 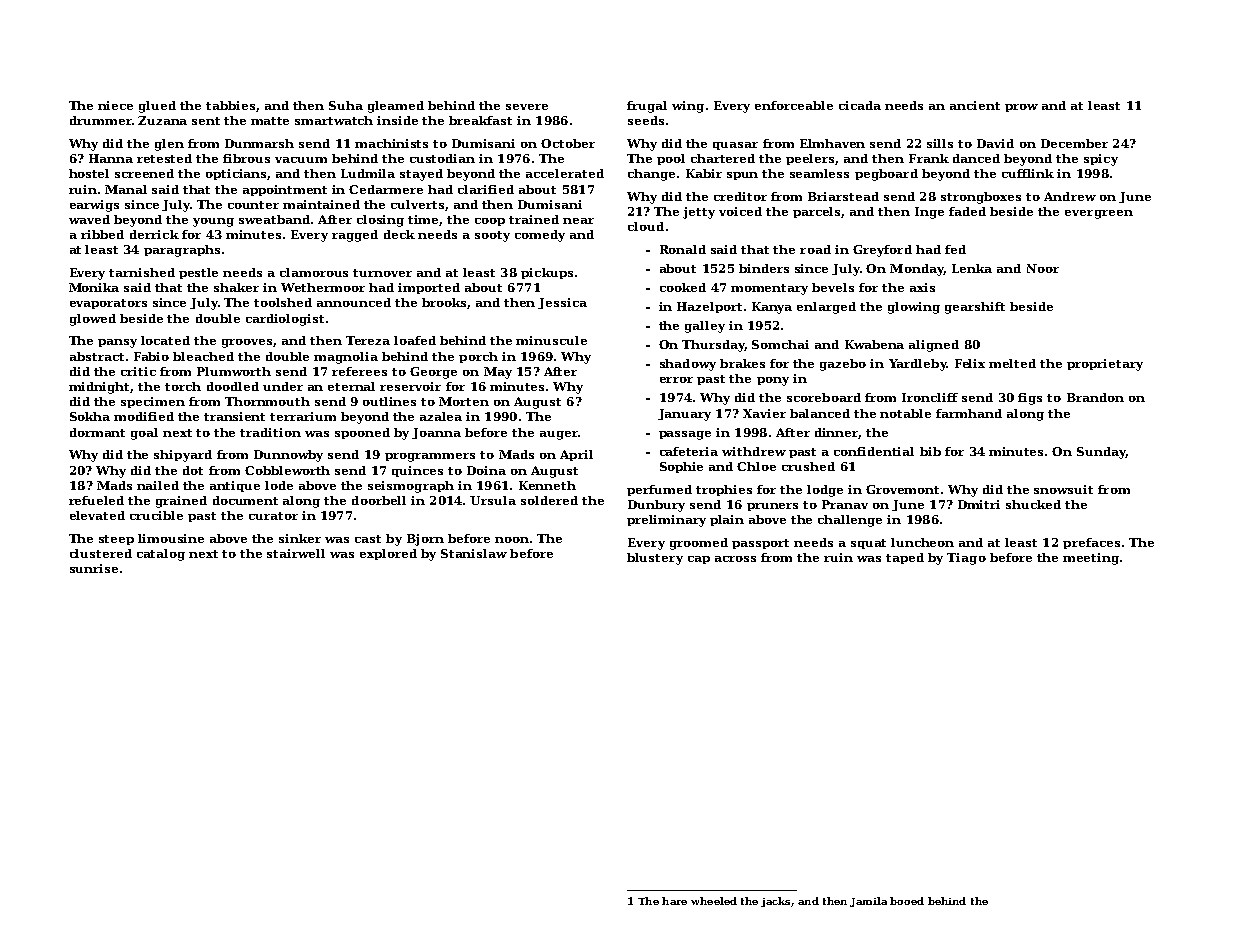 I want to click on cap, so click(x=699, y=560).
